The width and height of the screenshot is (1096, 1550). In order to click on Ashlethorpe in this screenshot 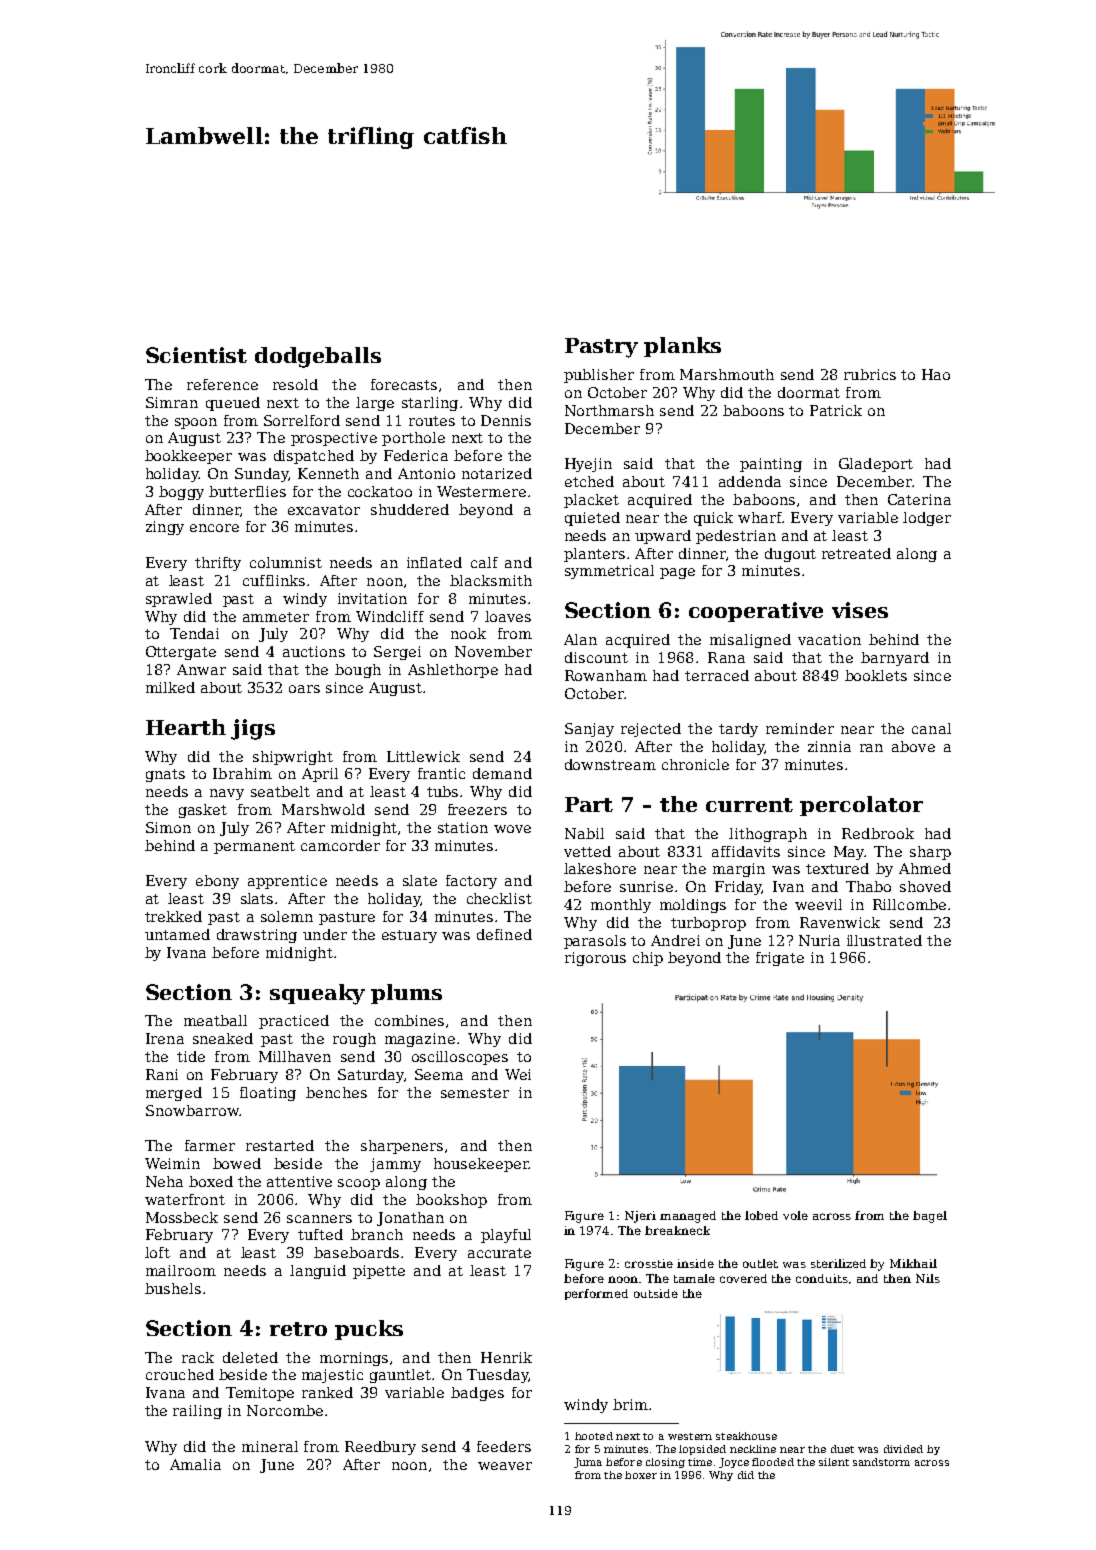, I will do `click(453, 671)`.
